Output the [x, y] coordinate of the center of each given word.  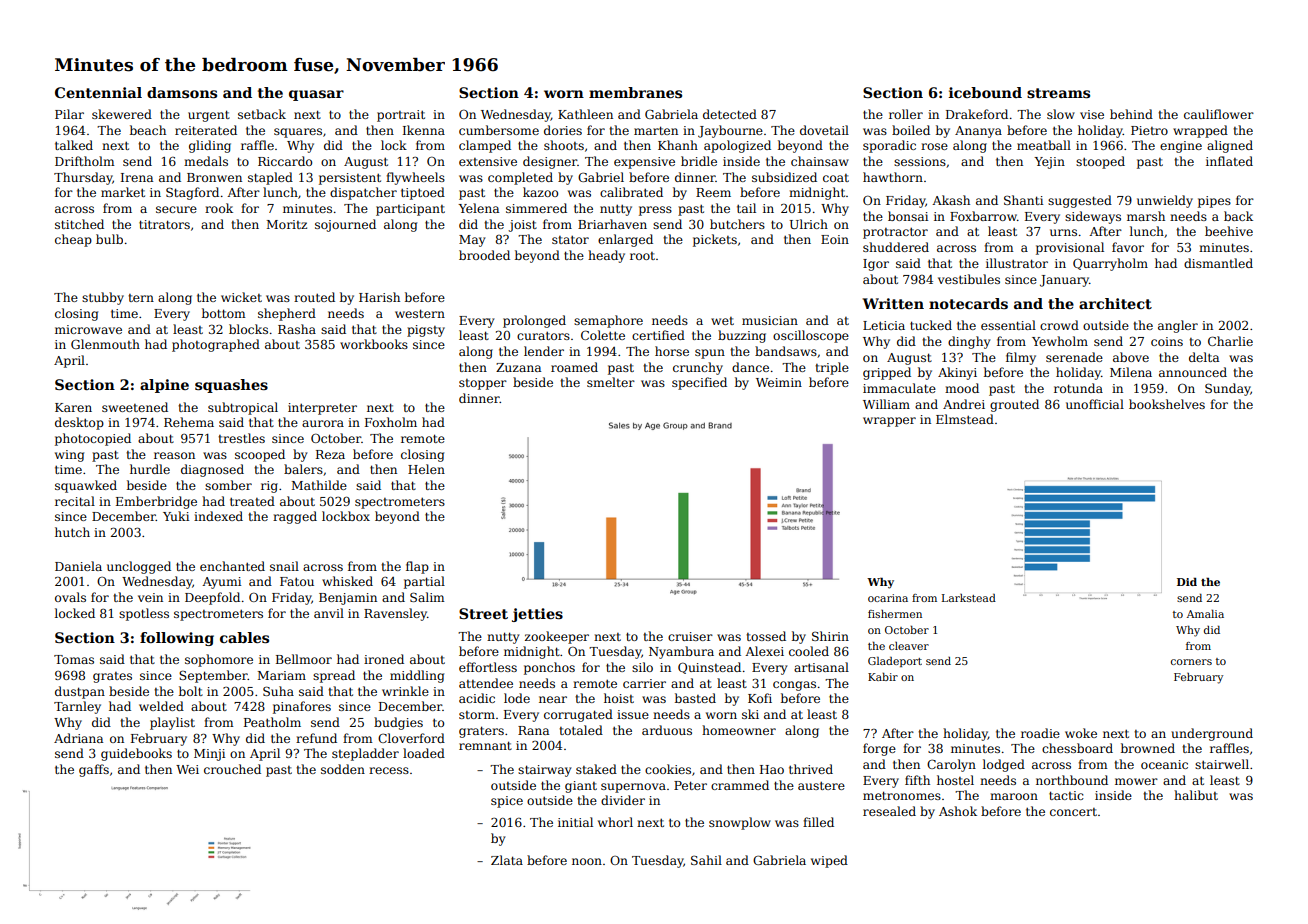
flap [417, 567]
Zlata [507, 860]
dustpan [80, 692]
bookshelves [1167, 404]
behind [1131, 114]
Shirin [830, 636]
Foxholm [391, 422]
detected [730, 114]
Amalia [1205, 614]
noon [587, 861]
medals [206, 161]
